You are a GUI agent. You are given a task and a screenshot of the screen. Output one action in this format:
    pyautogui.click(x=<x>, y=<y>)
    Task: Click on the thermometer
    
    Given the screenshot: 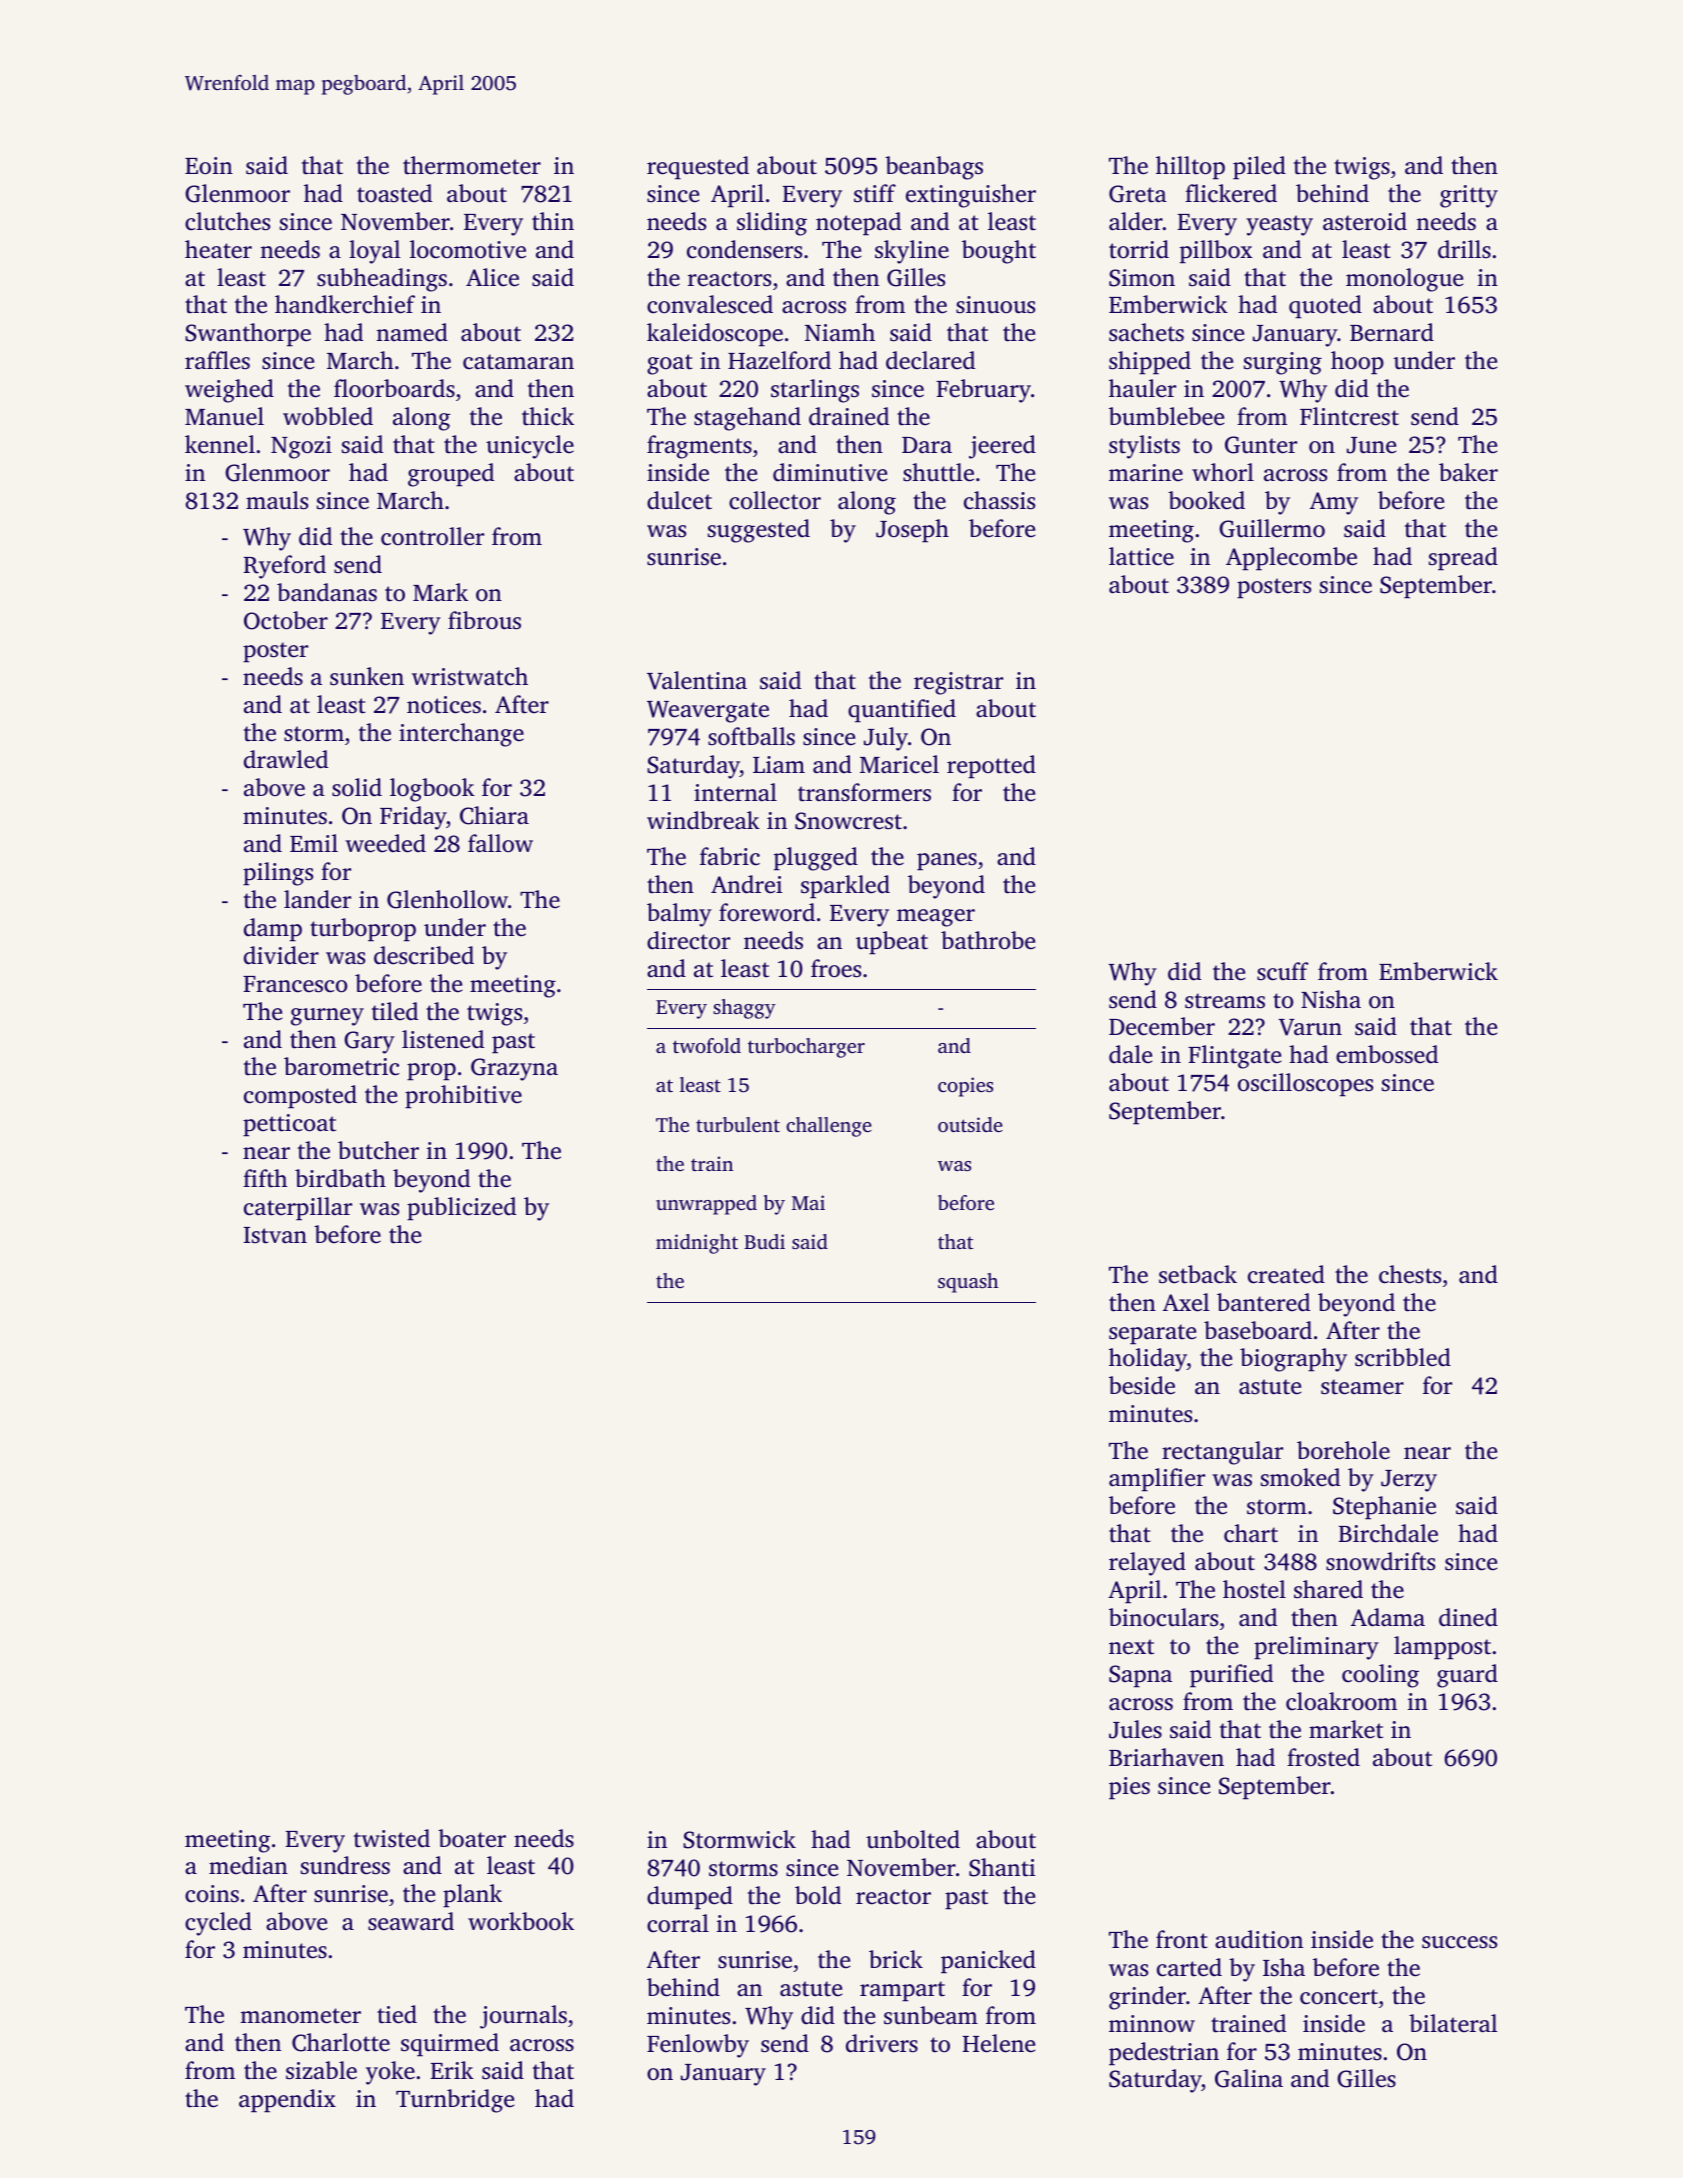 What is the action you would take?
    pyautogui.click(x=472, y=165)
